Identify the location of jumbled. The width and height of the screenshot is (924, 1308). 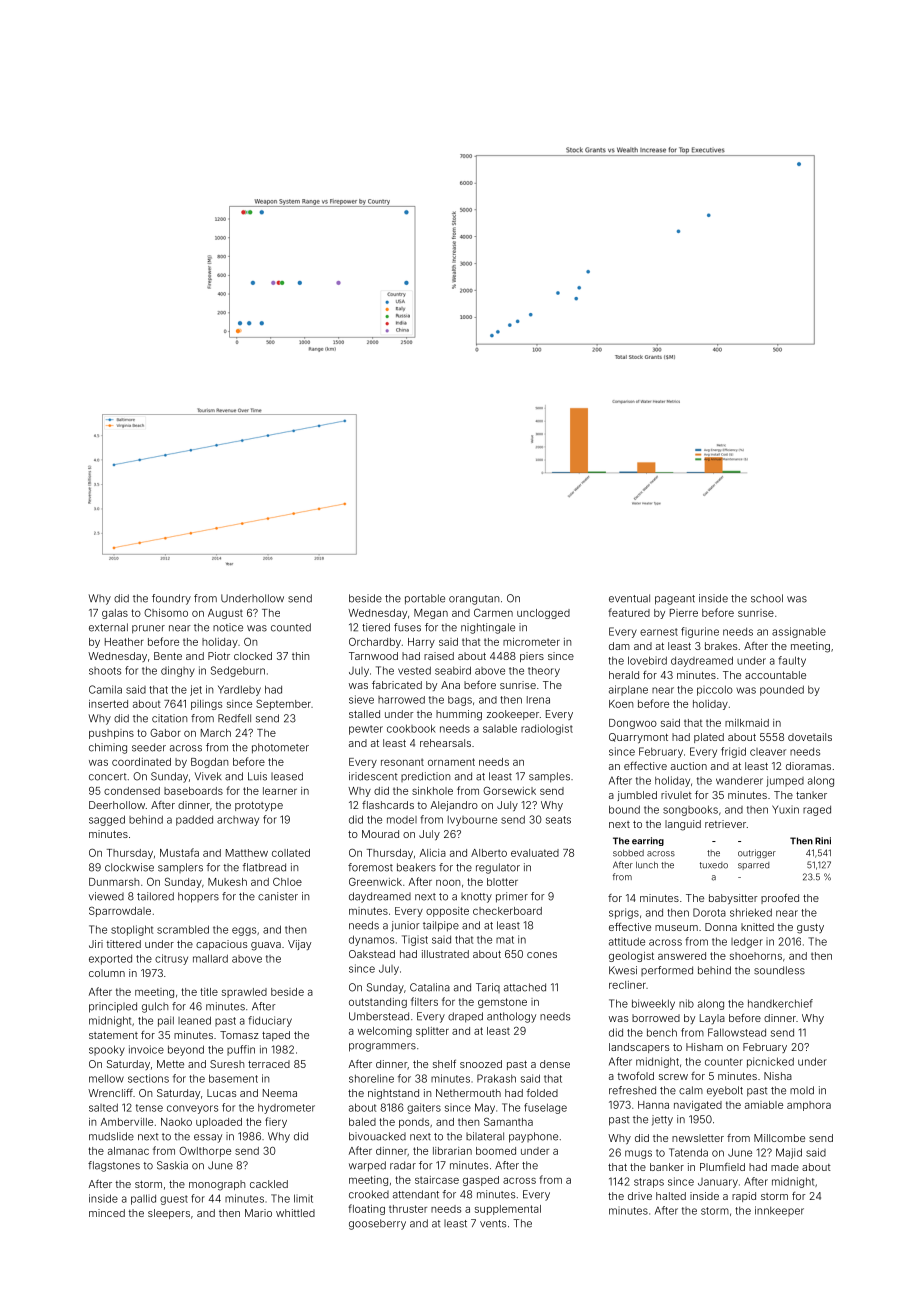
(637, 796).
